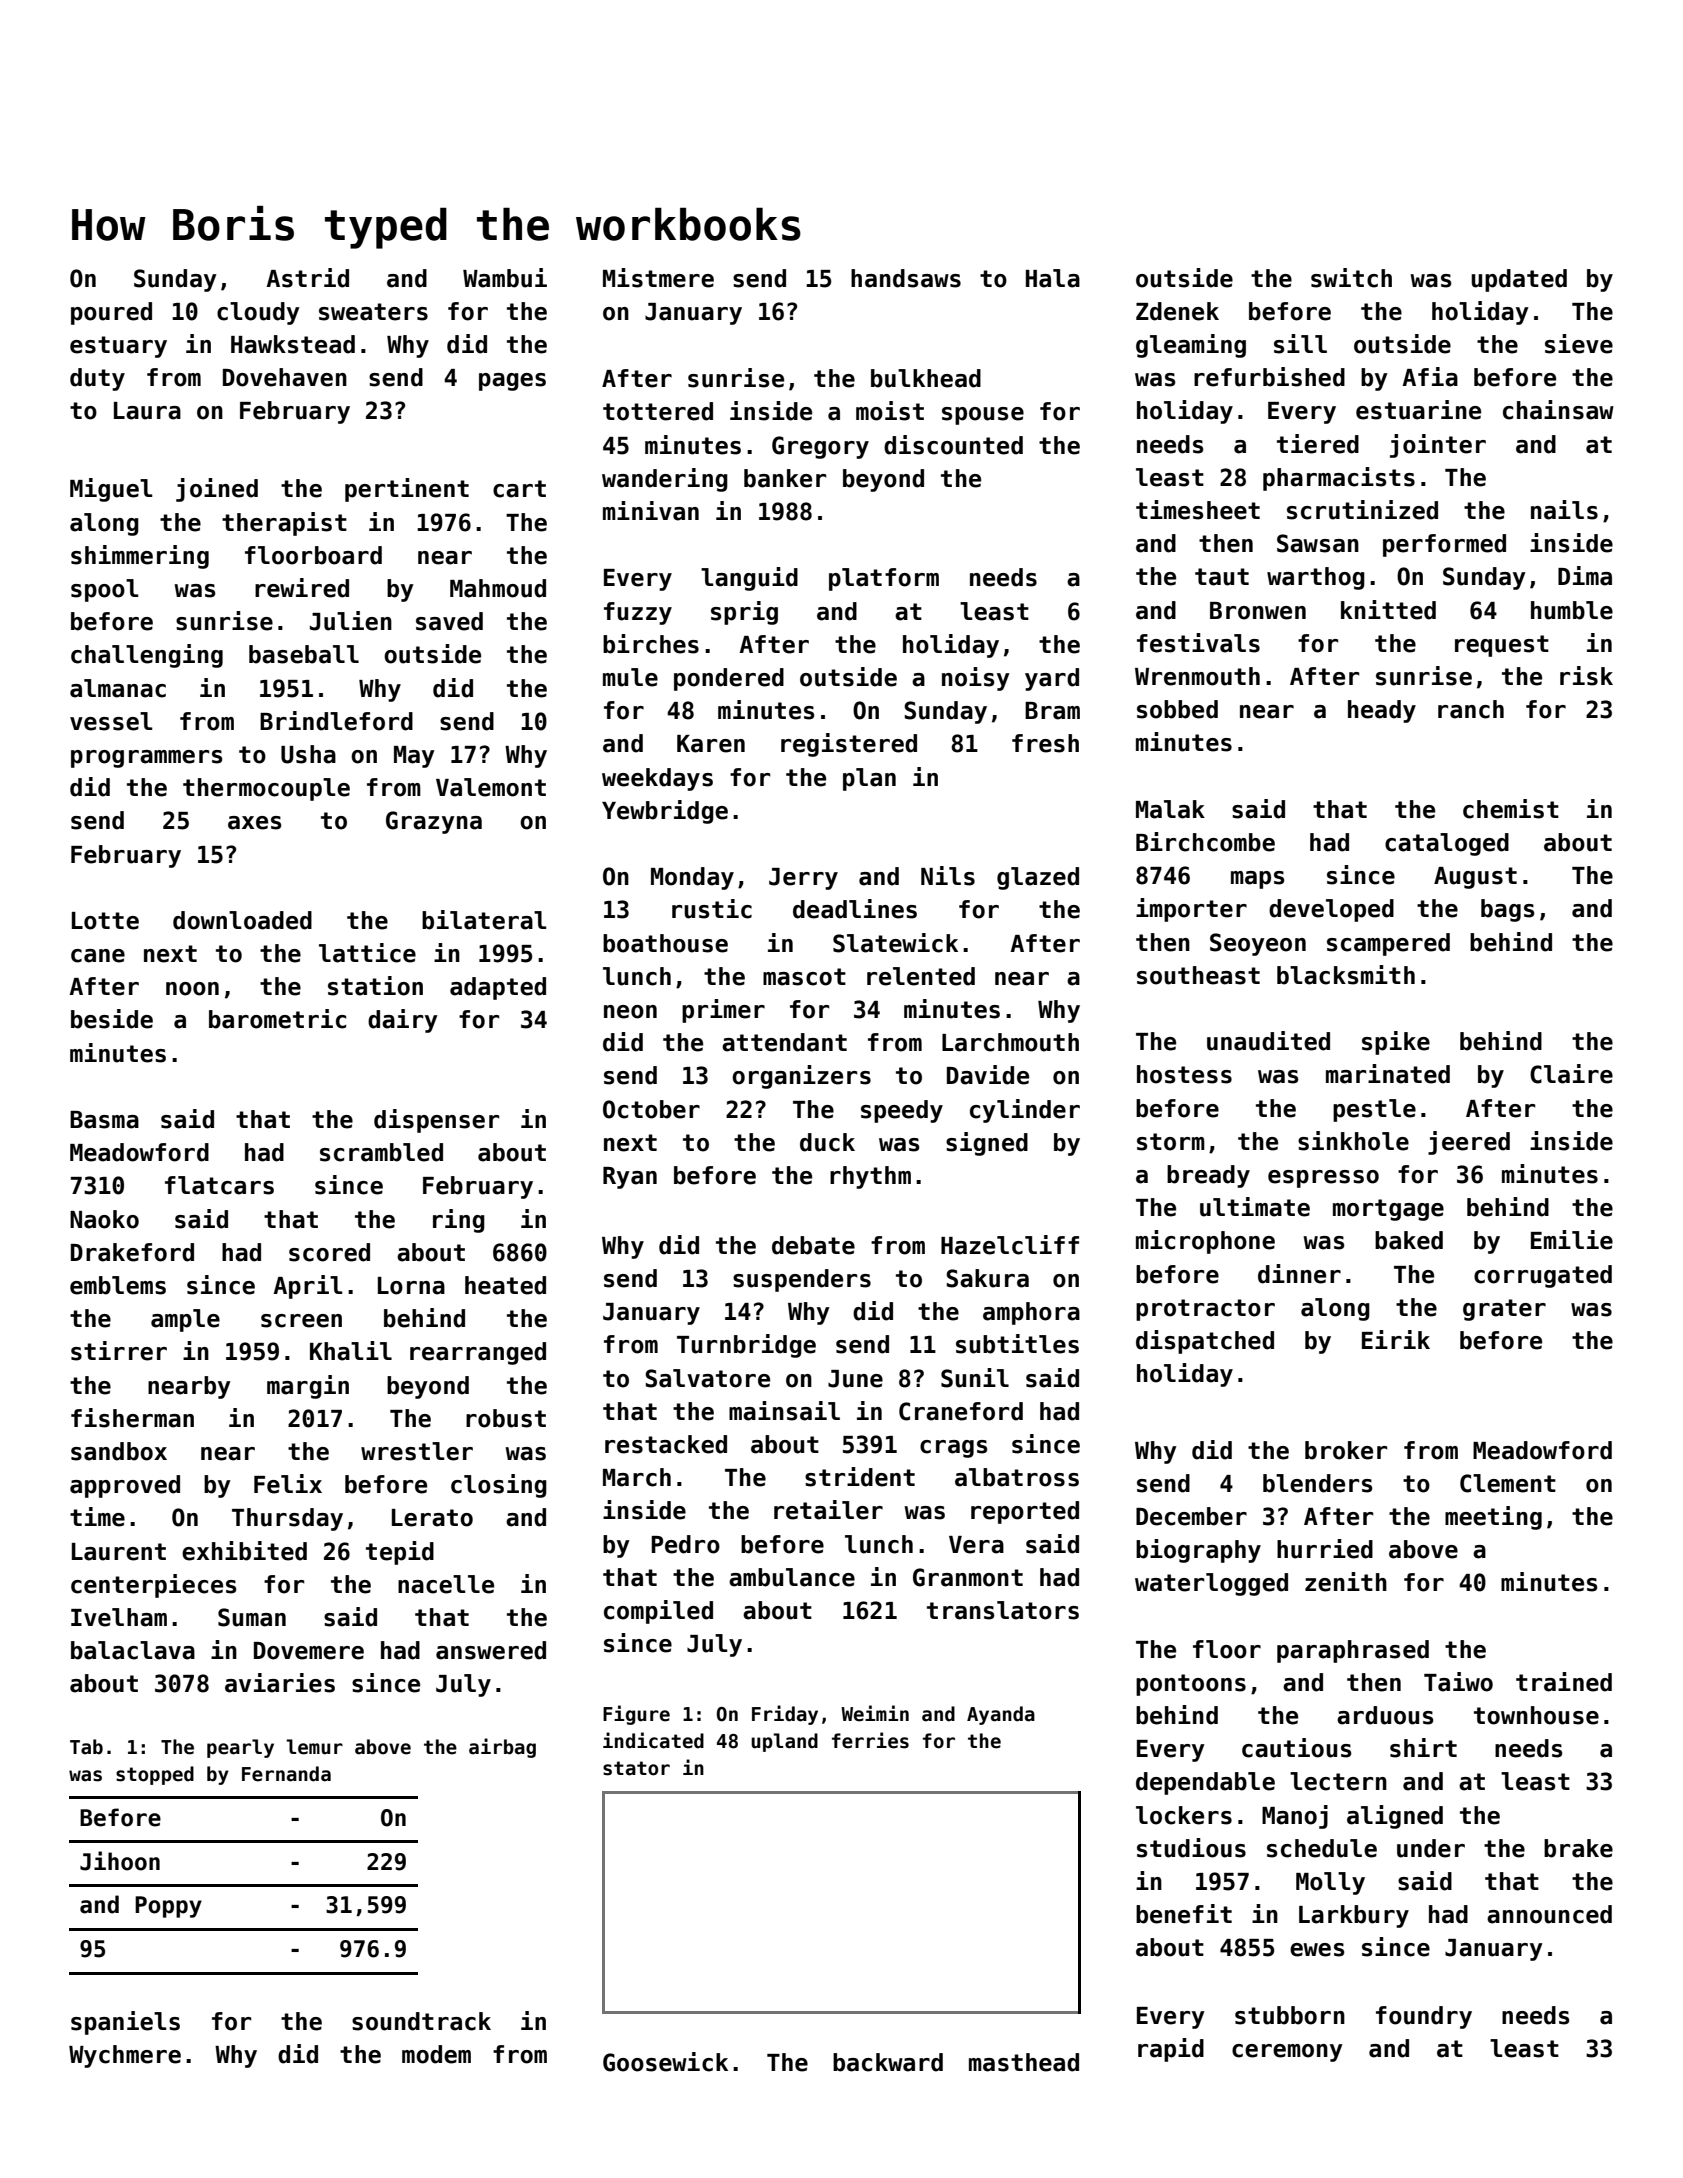  Describe the element at coordinates (1184, 1074) in the document. I see `hostess` at that location.
